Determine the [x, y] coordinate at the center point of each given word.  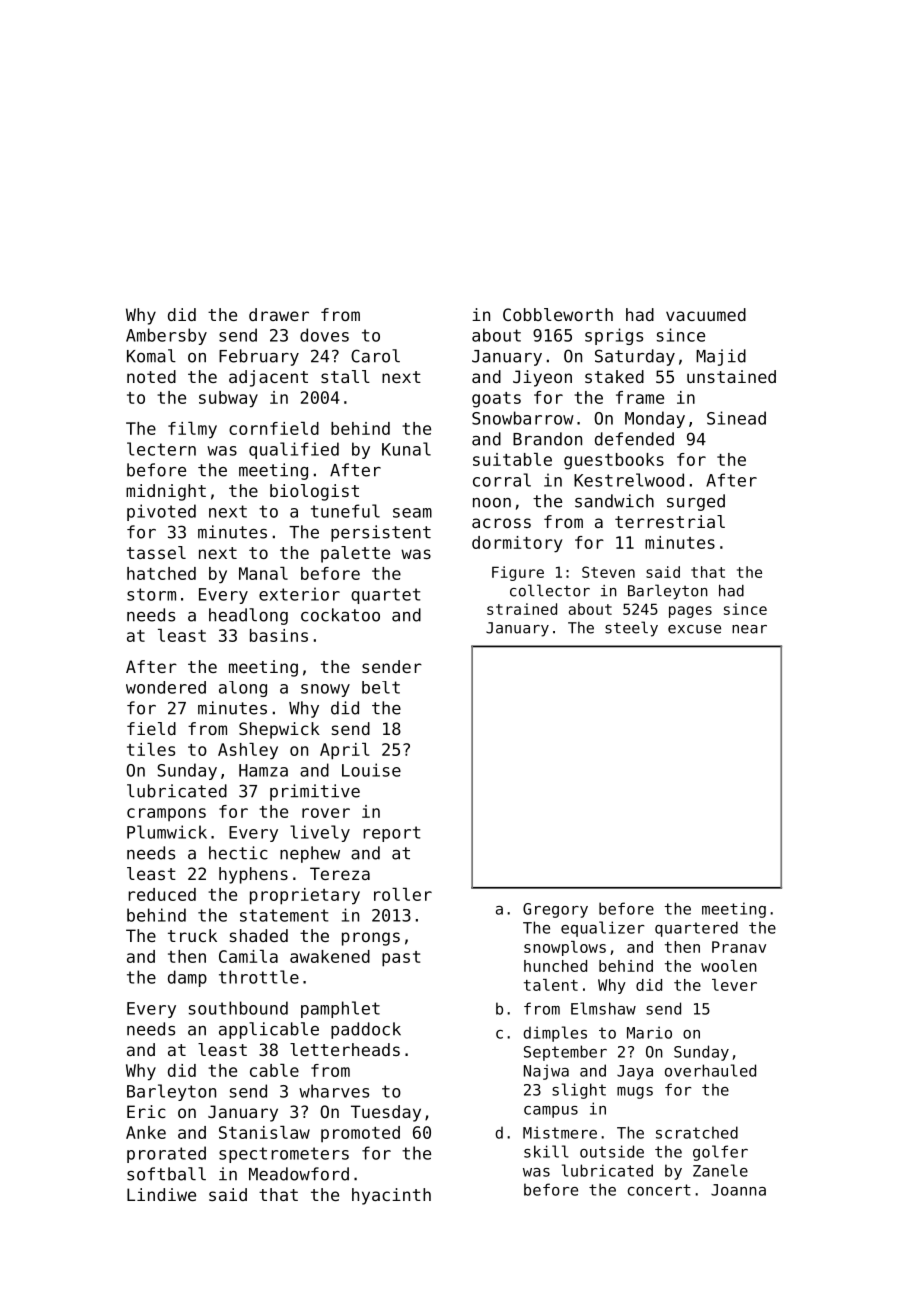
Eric [146, 1111]
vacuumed [706, 314]
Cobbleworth [558, 314]
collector [550, 590]
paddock [366, 1030]
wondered [166, 687]
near [749, 629]
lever [734, 985]
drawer [279, 314]
